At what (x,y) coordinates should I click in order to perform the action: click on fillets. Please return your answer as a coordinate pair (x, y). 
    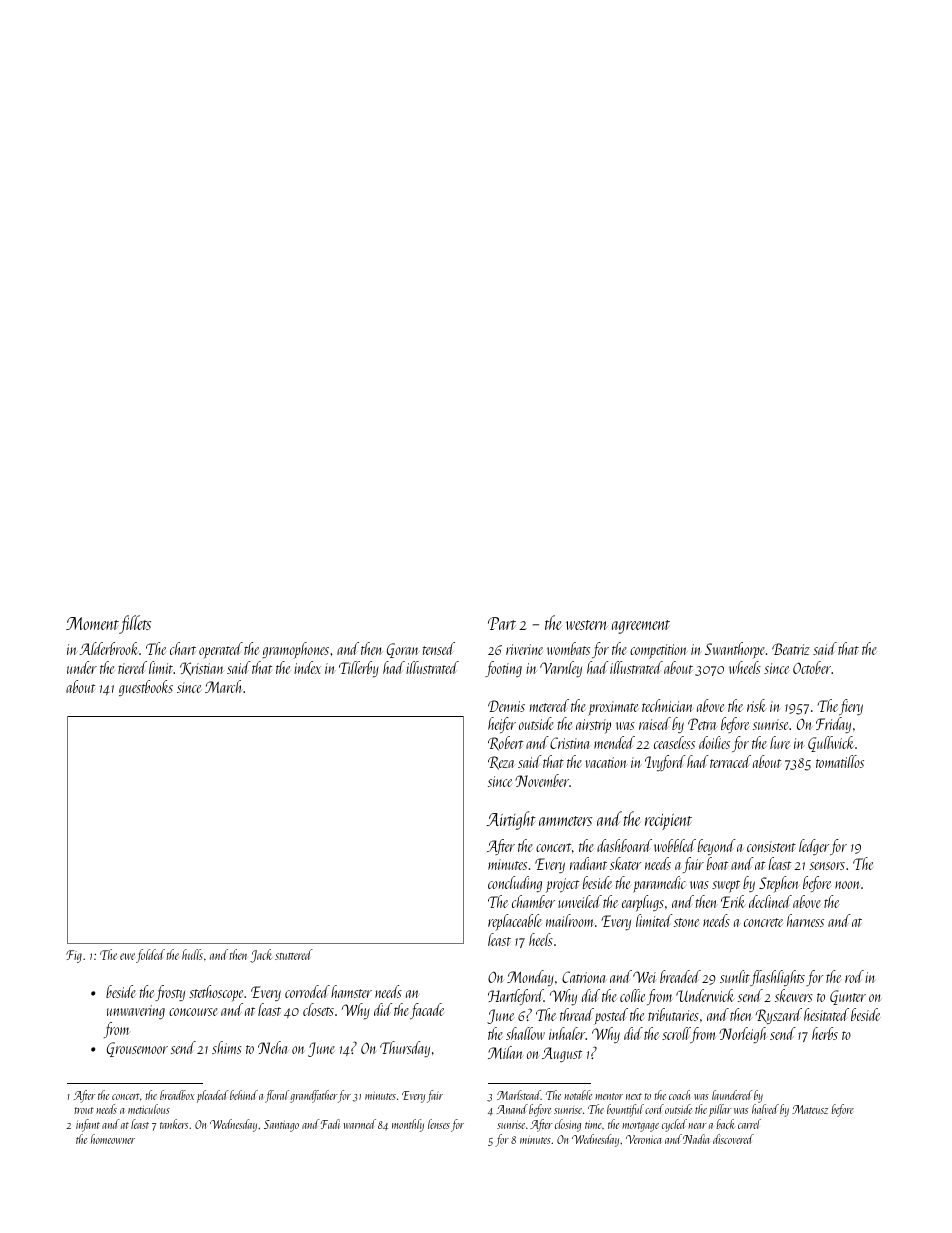
    Looking at the image, I should click on (135, 624).
